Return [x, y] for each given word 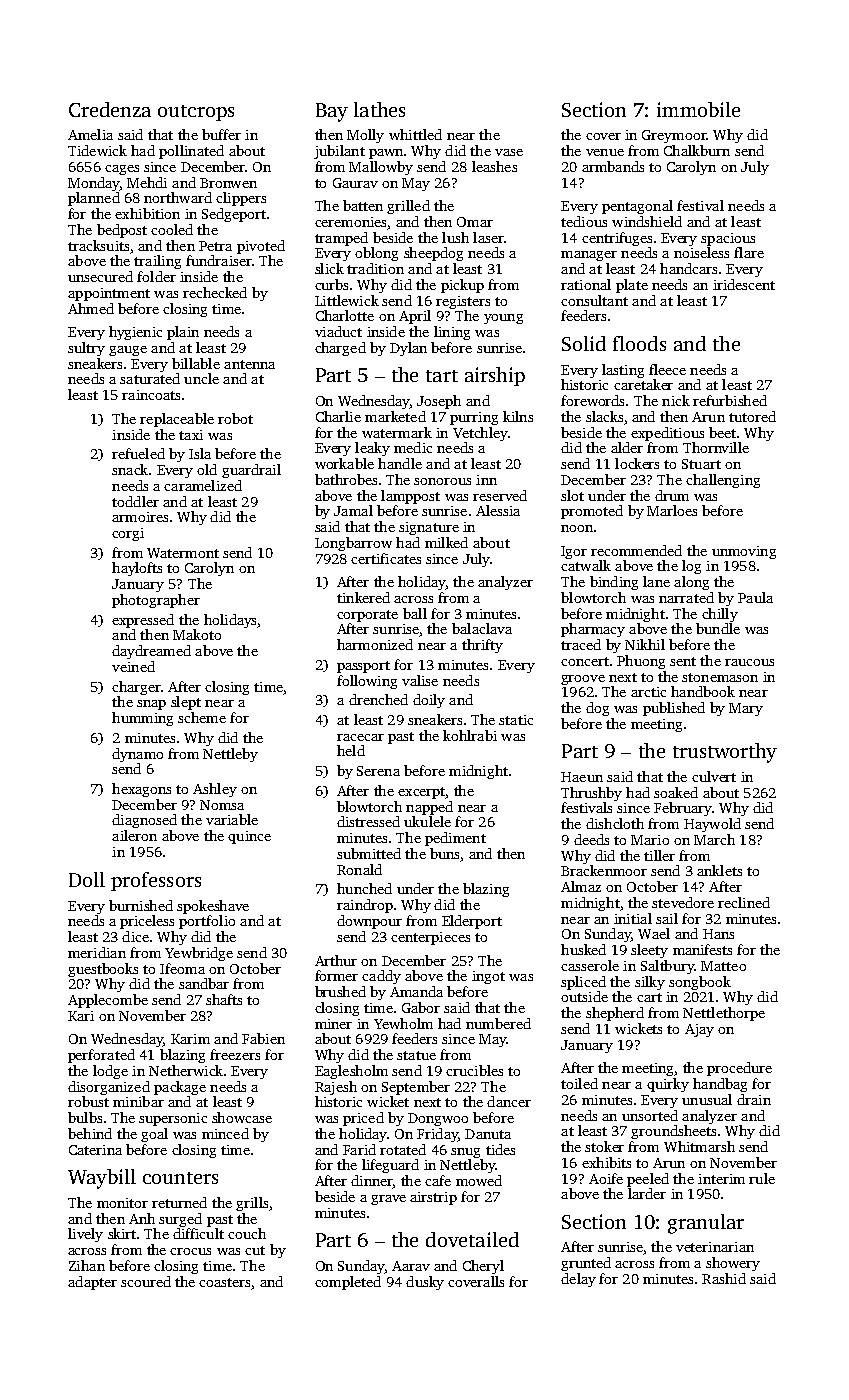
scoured [146, 1281]
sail [667, 918]
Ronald [359, 869]
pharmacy [593, 630]
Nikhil [645, 644]
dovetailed [472, 1239]
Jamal [353, 510]
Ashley [215, 790]
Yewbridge [199, 954]
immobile [698, 109]
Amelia [90, 134]
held [351, 750]
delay [578, 1280]
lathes [379, 109]
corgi [128, 534]
